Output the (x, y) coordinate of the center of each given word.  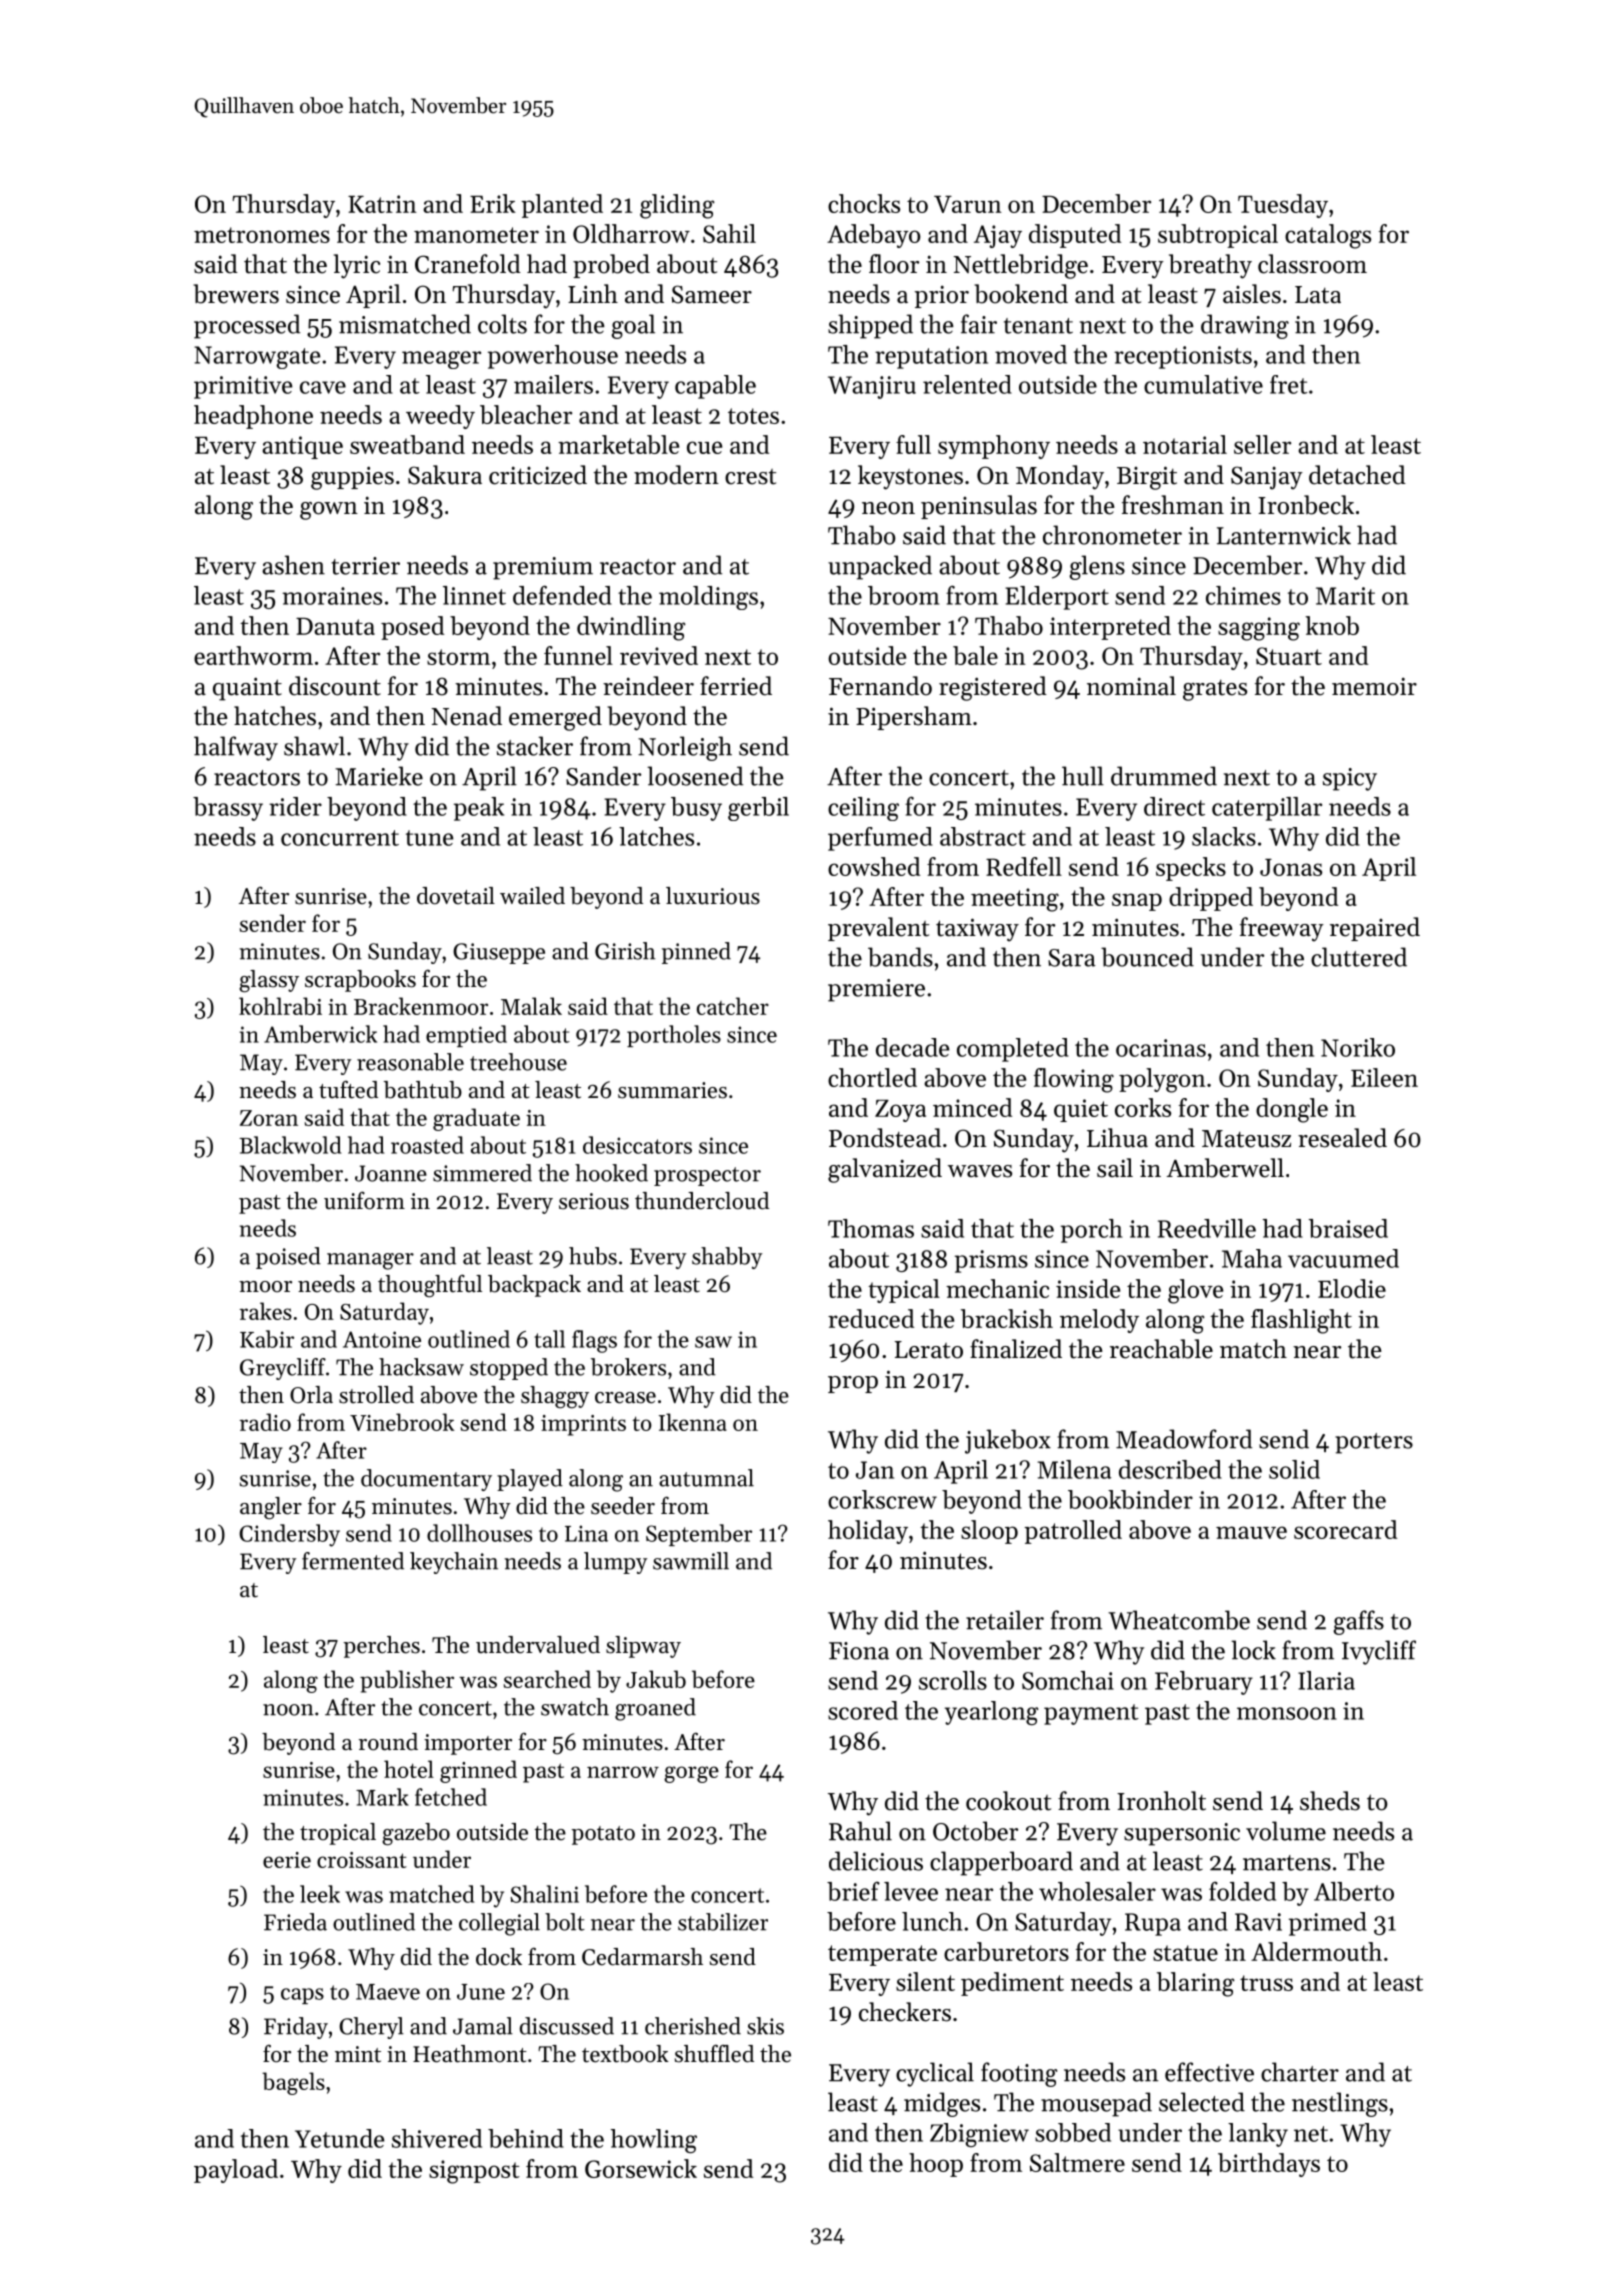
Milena (1074, 1469)
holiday (868, 1532)
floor (894, 264)
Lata (1318, 295)
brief (853, 1891)
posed (412, 628)
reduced (871, 1318)
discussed (567, 2026)
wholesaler (1097, 1891)
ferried (736, 686)
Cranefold (468, 264)
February (1204, 1683)
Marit (1345, 596)
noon (288, 1710)
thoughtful (430, 1286)
